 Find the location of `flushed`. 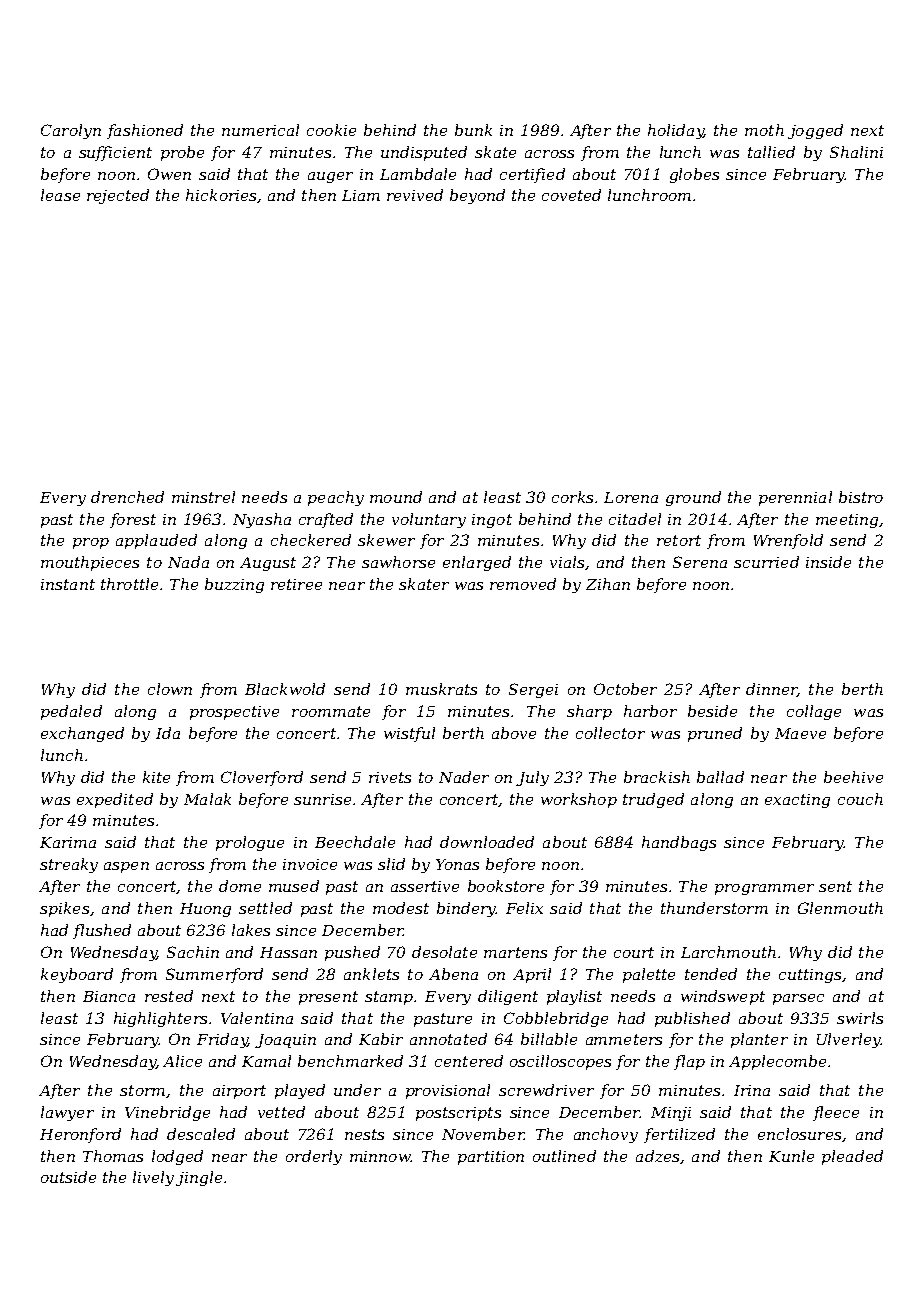

flushed is located at coordinates (102, 931).
